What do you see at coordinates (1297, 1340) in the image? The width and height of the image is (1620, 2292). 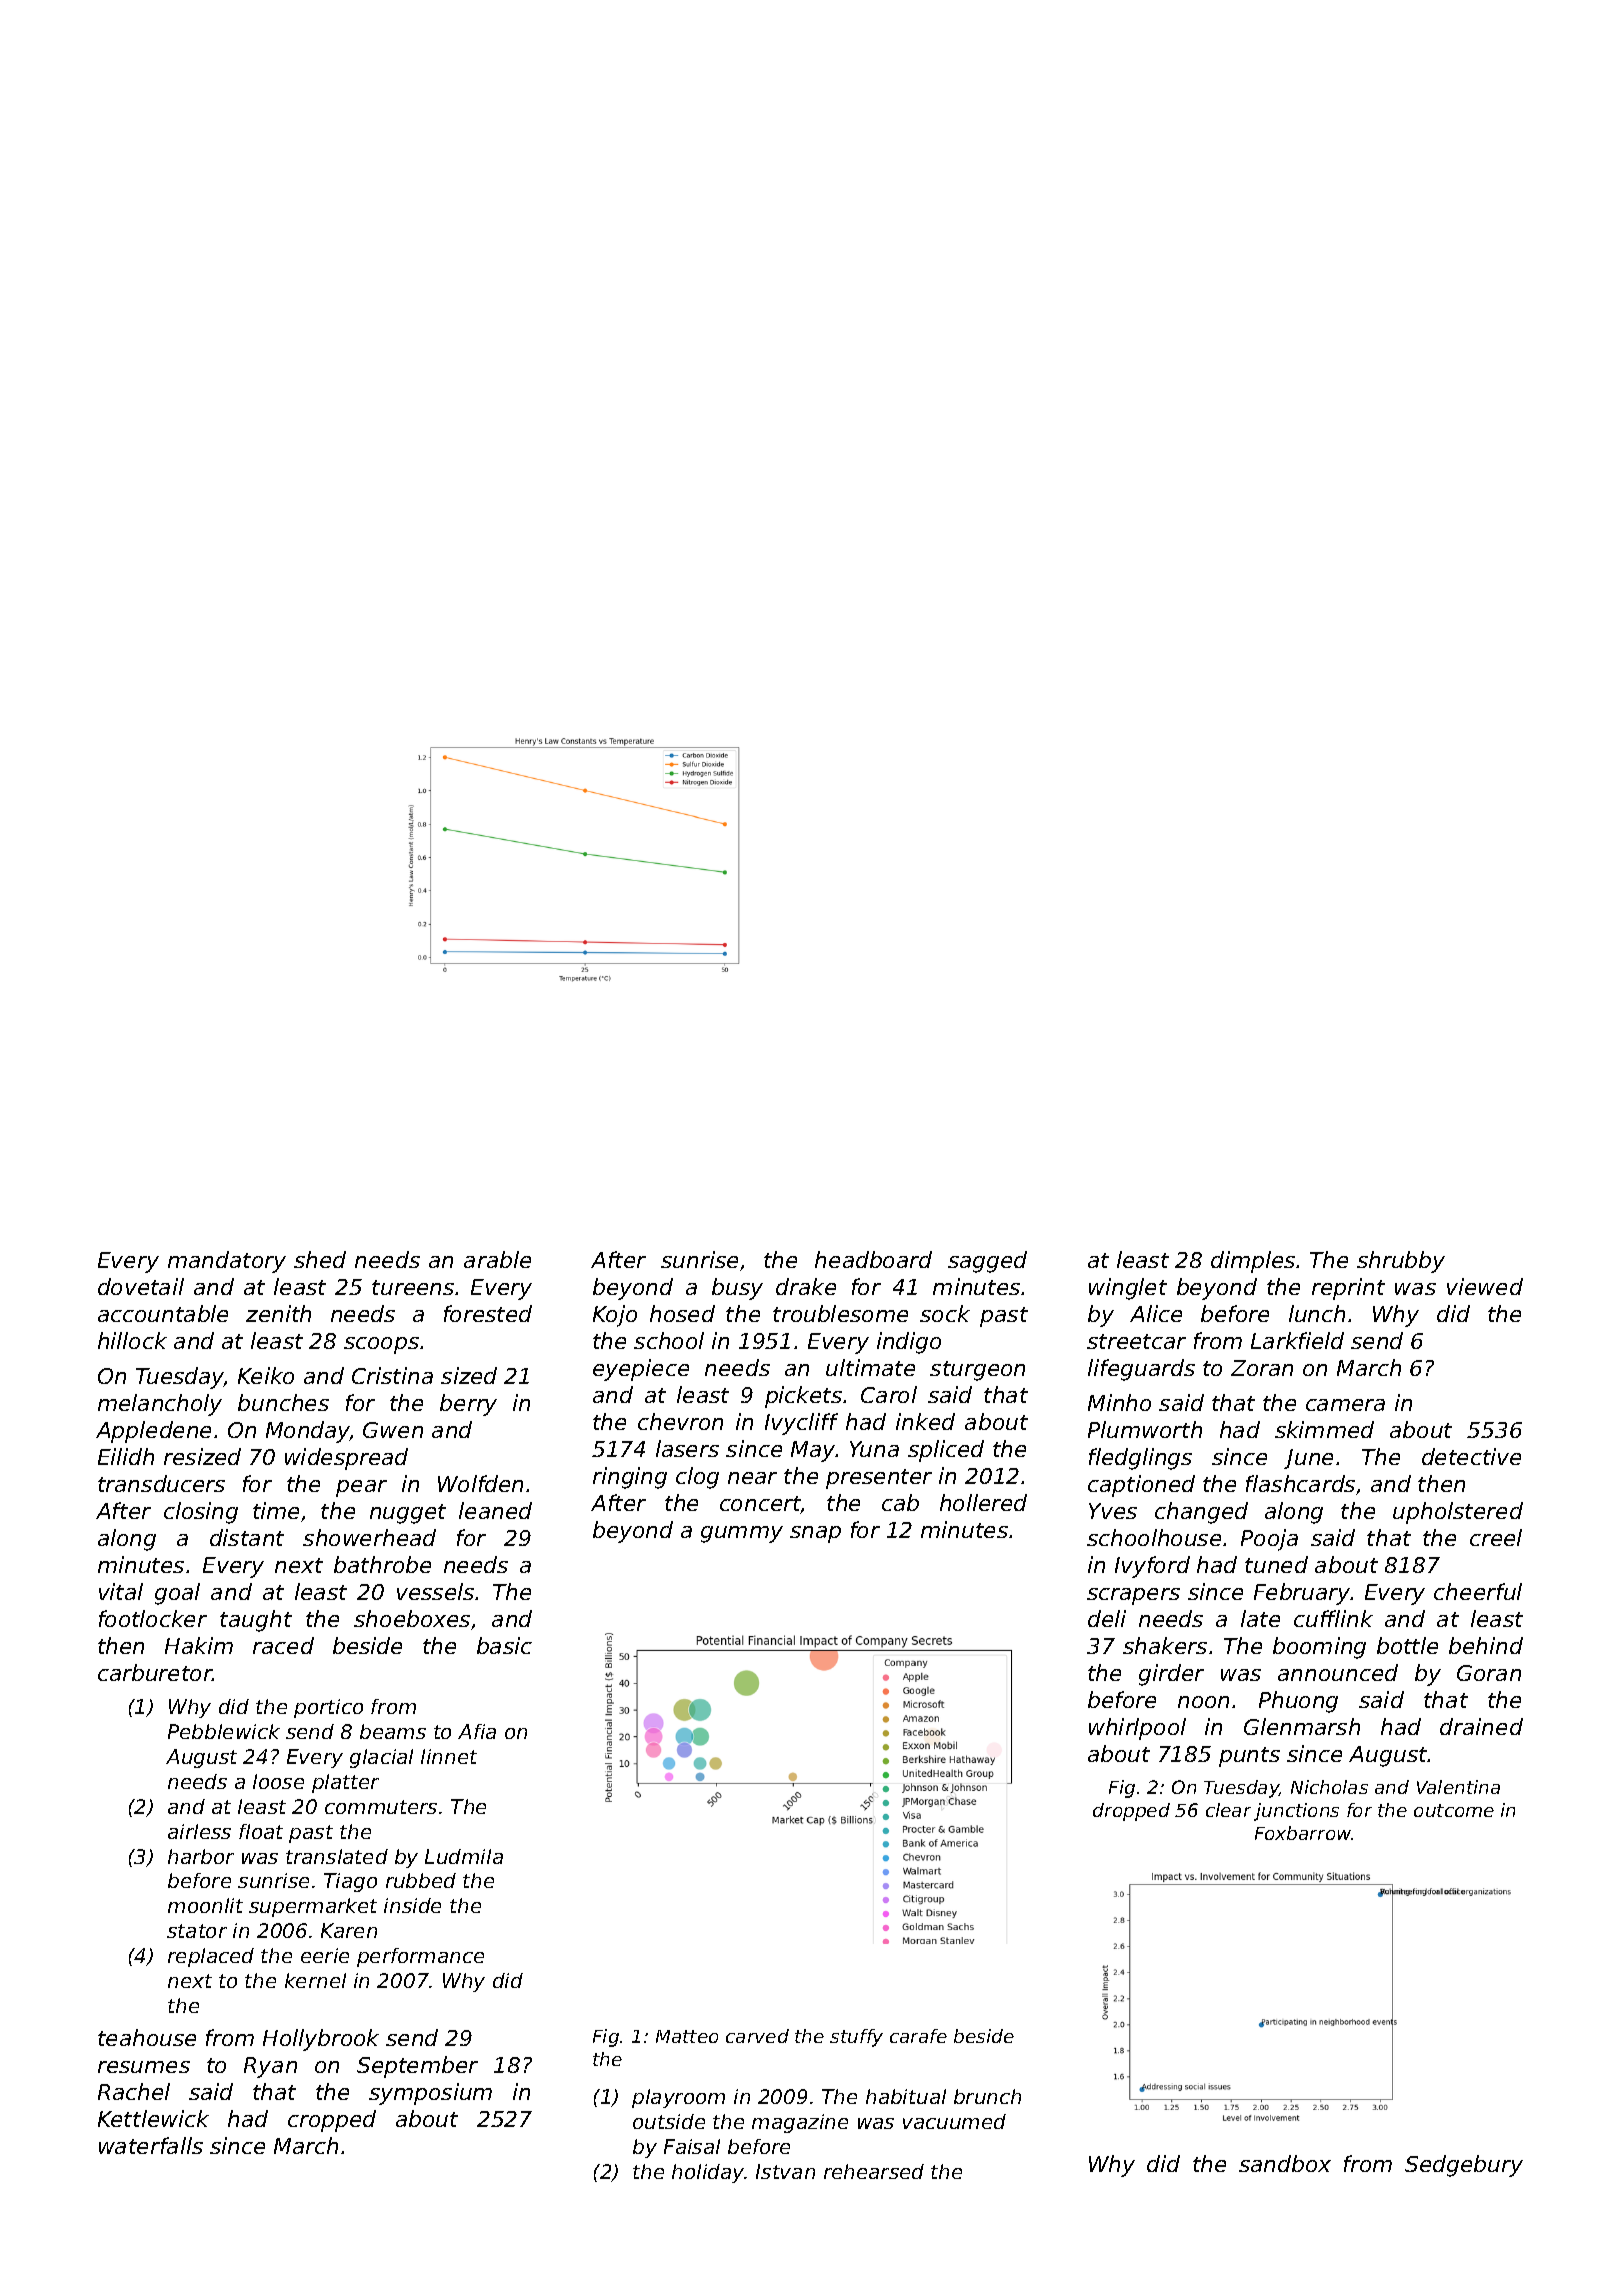 I see `Larkfield` at bounding box center [1297, 1340].
